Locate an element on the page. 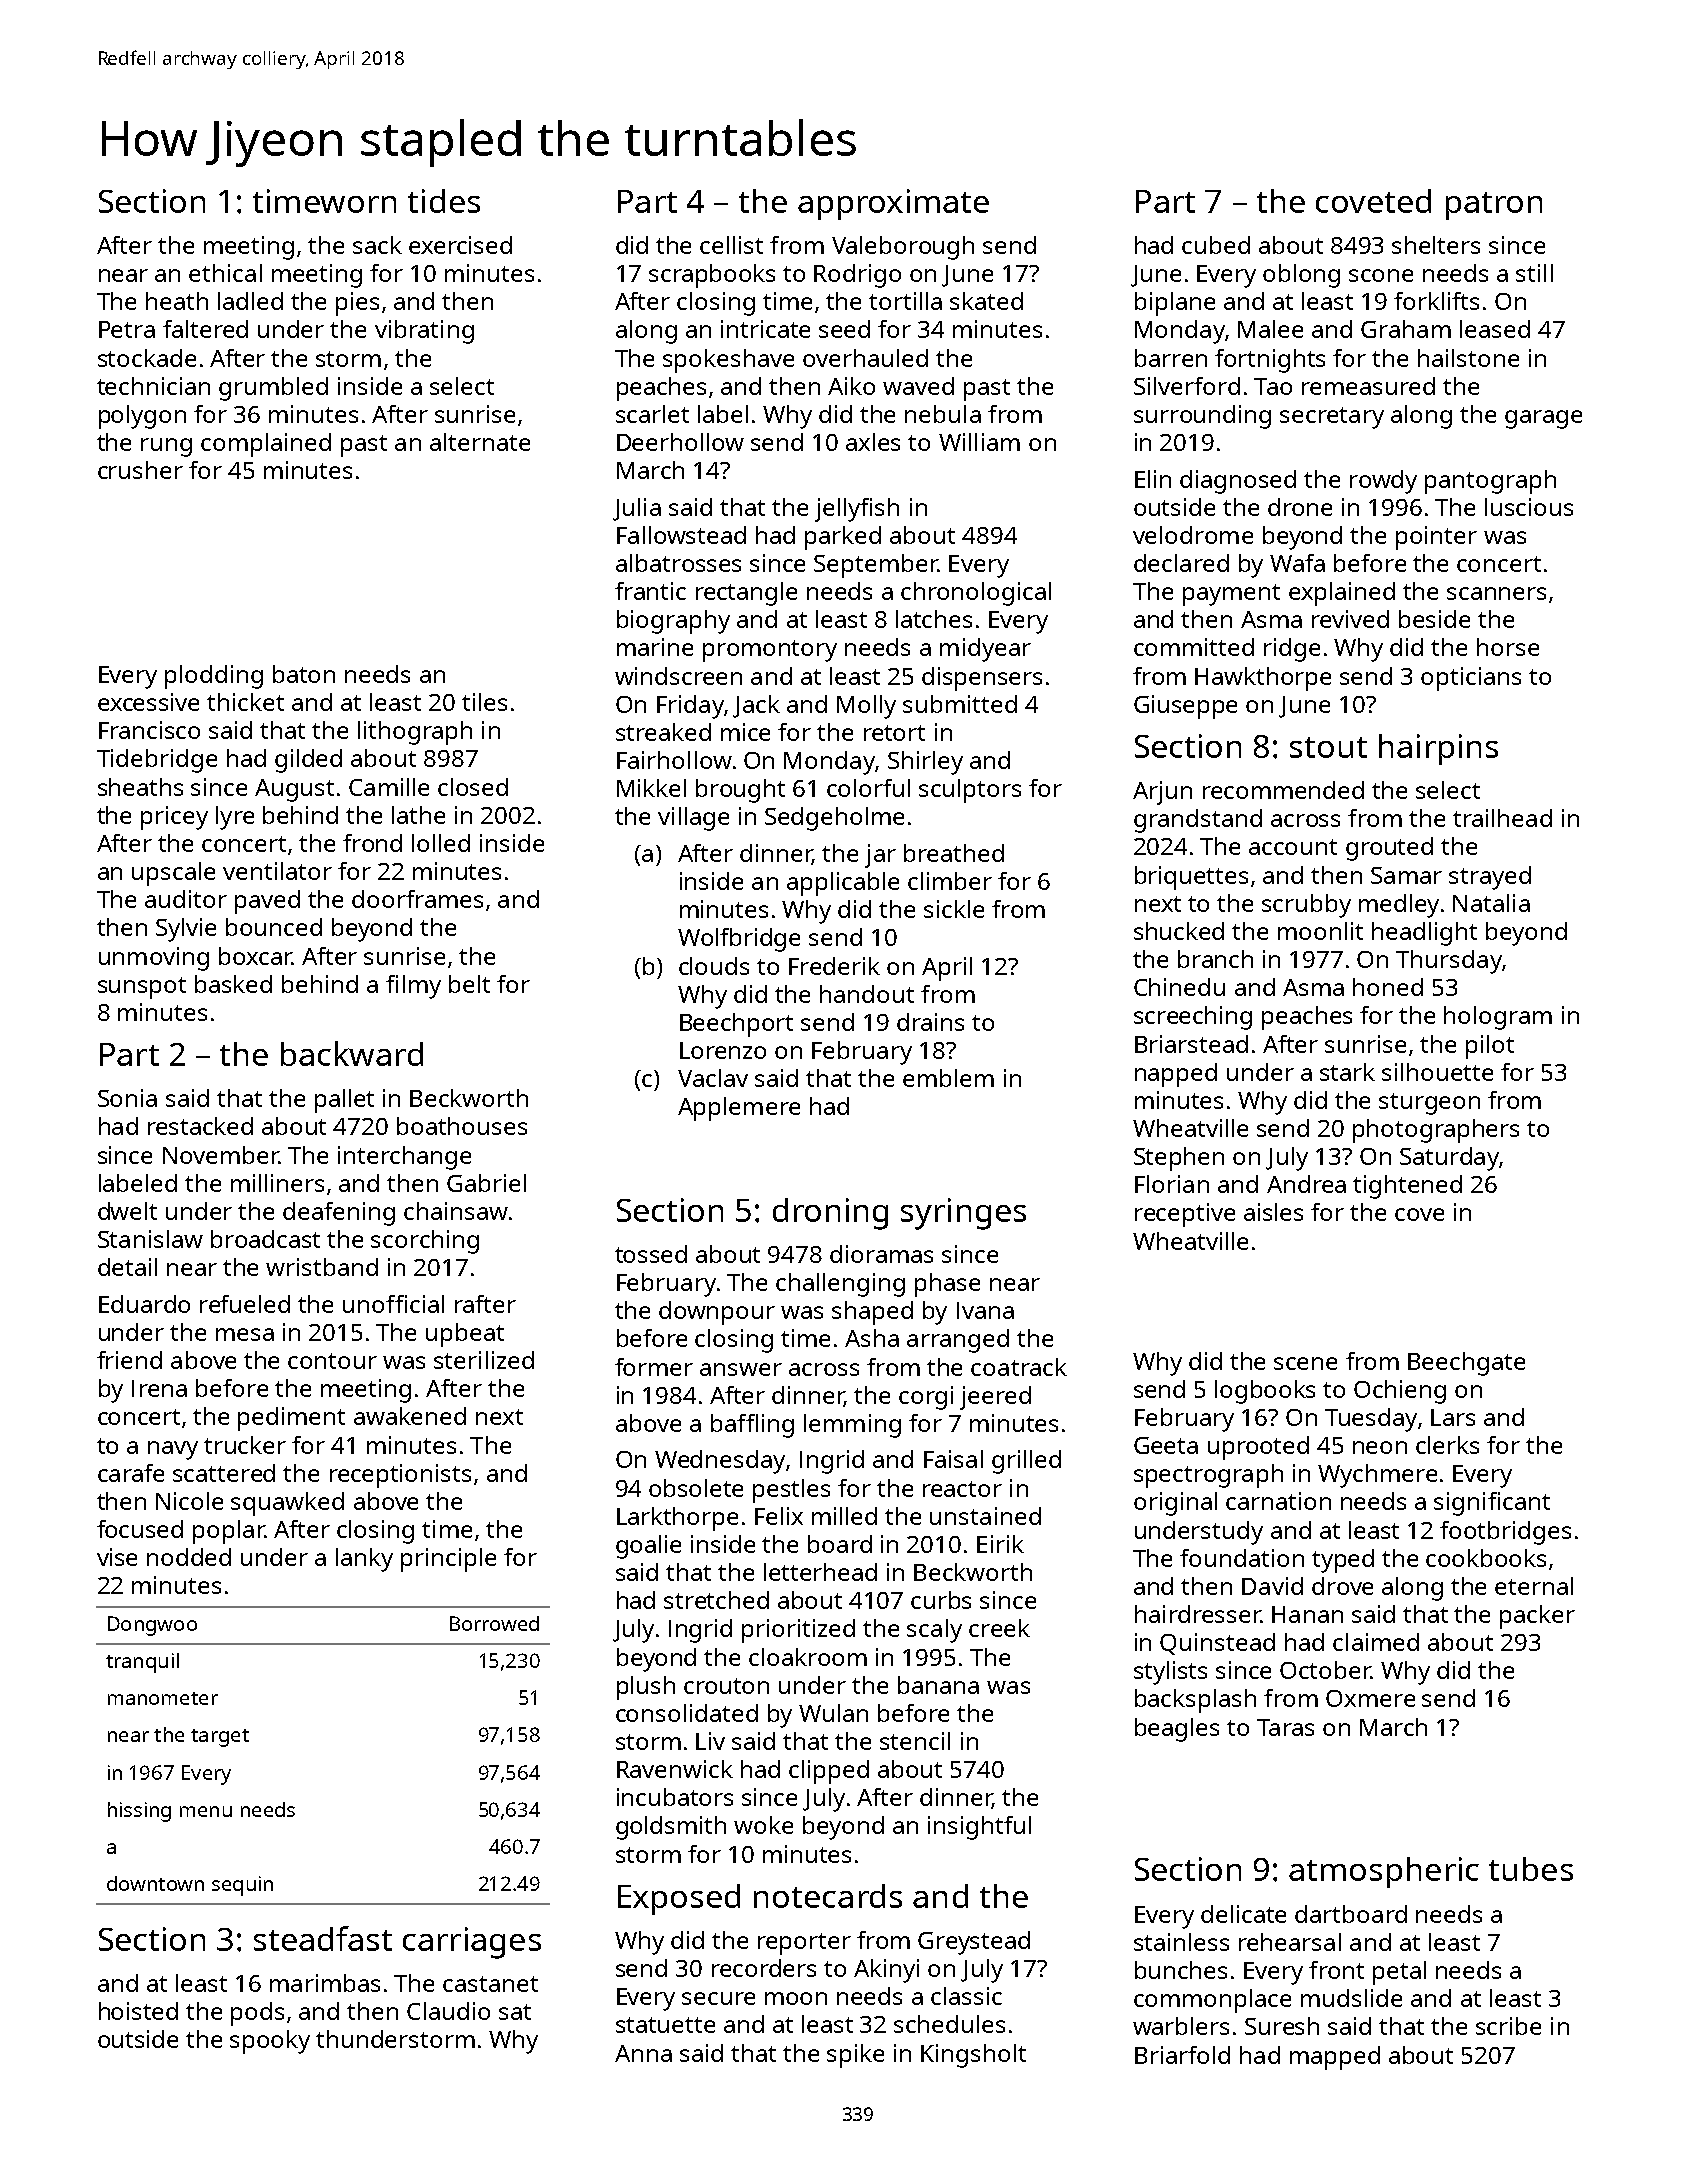  sickle is located at coordinates (954, 909).
